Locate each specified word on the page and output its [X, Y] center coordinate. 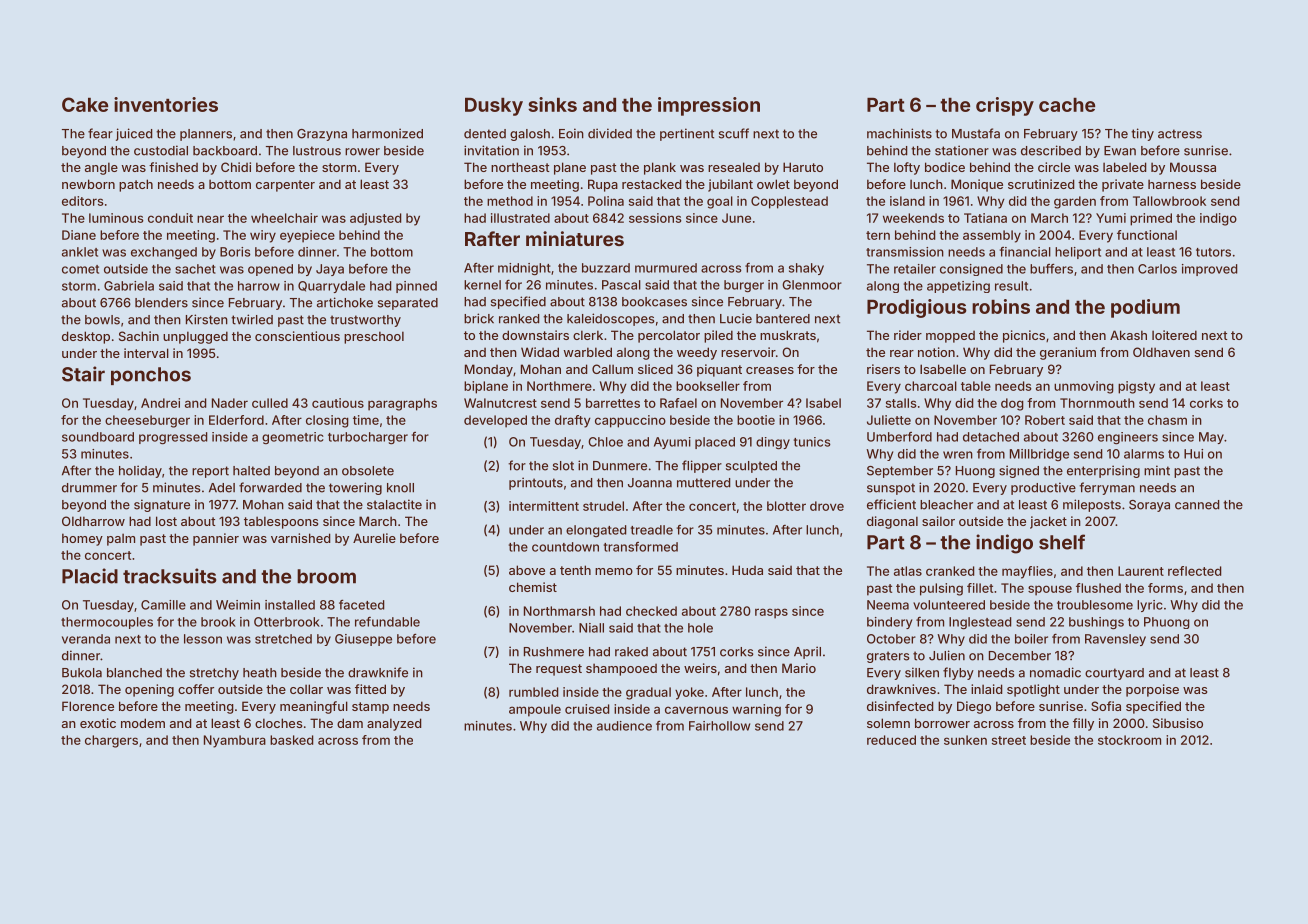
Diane [79, 235]
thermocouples [107, 623]
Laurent [1141, 571]
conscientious [297, 336]
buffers [1051, 269]
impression [709, 106]
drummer [89, 488]
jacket [1048, 522]
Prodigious [917, 308]
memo [614, 571]
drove [827, 506]
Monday [489, 370]
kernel [482, 285]
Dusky [494, 106]
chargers [111, 741]
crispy [1005, 106]
